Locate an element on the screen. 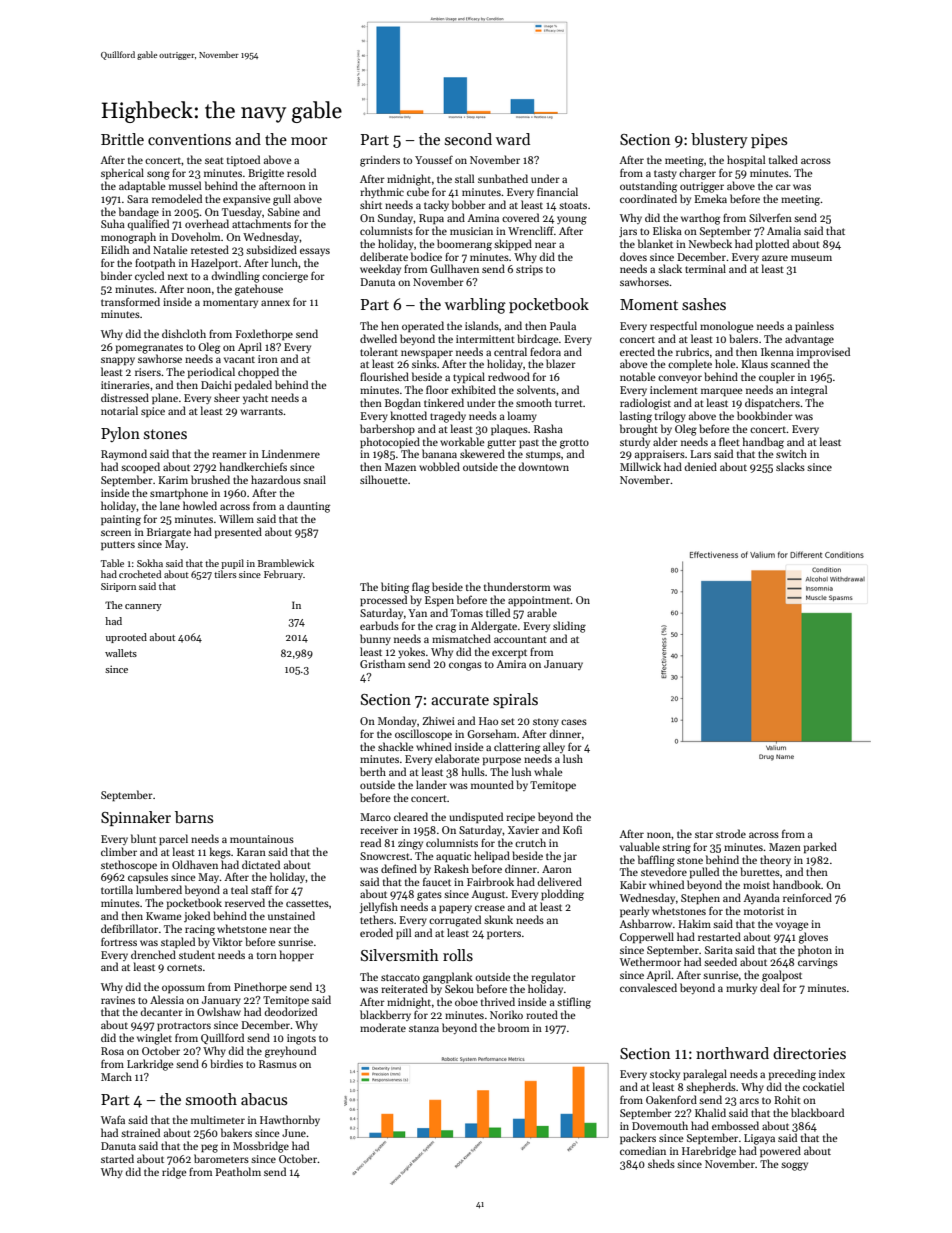 This screenshot has height=1233, width=952. lander is located at coordinates (431, 784).
